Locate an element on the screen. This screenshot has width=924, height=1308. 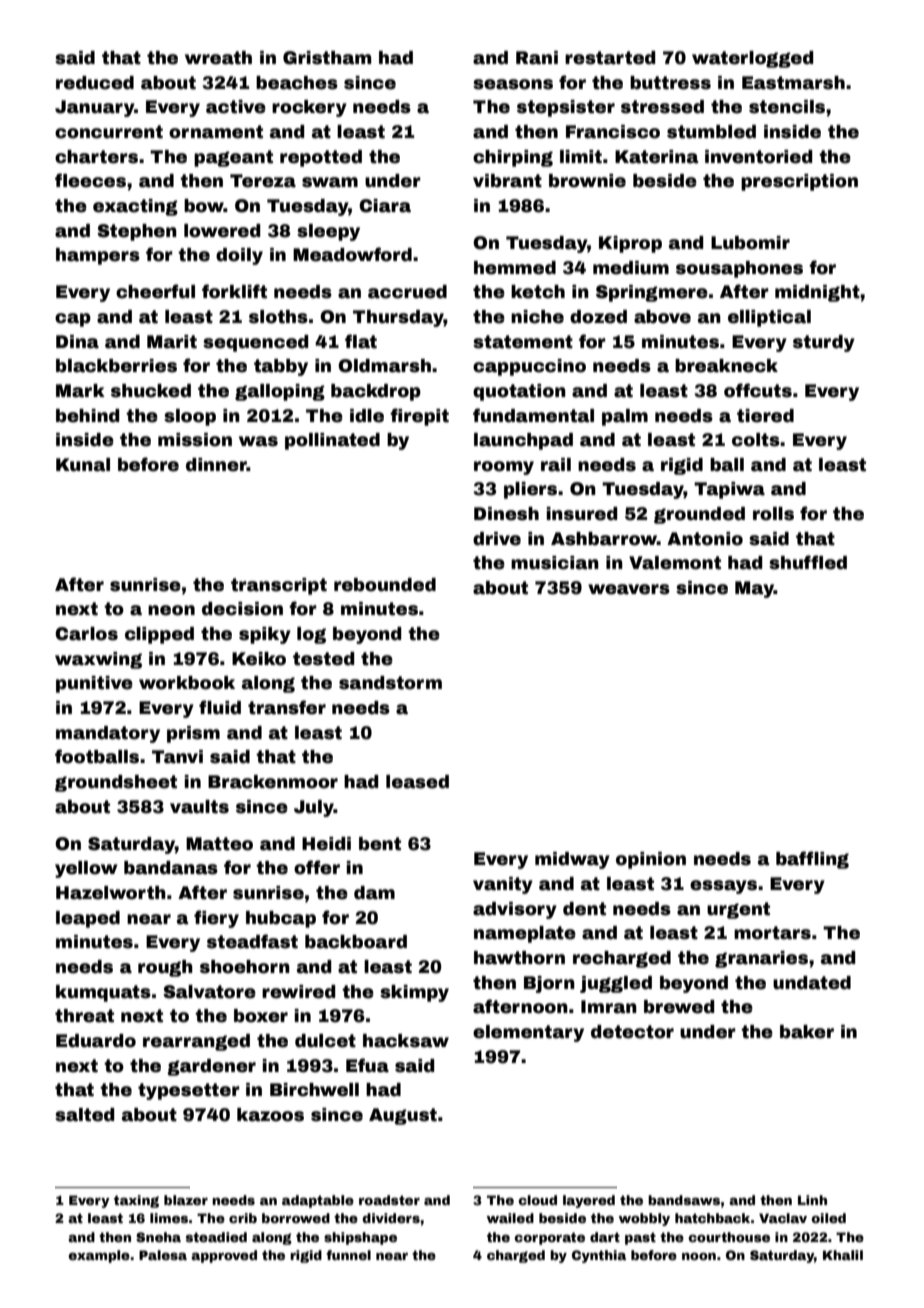
hemmed is located at coordinates (515, 268).
